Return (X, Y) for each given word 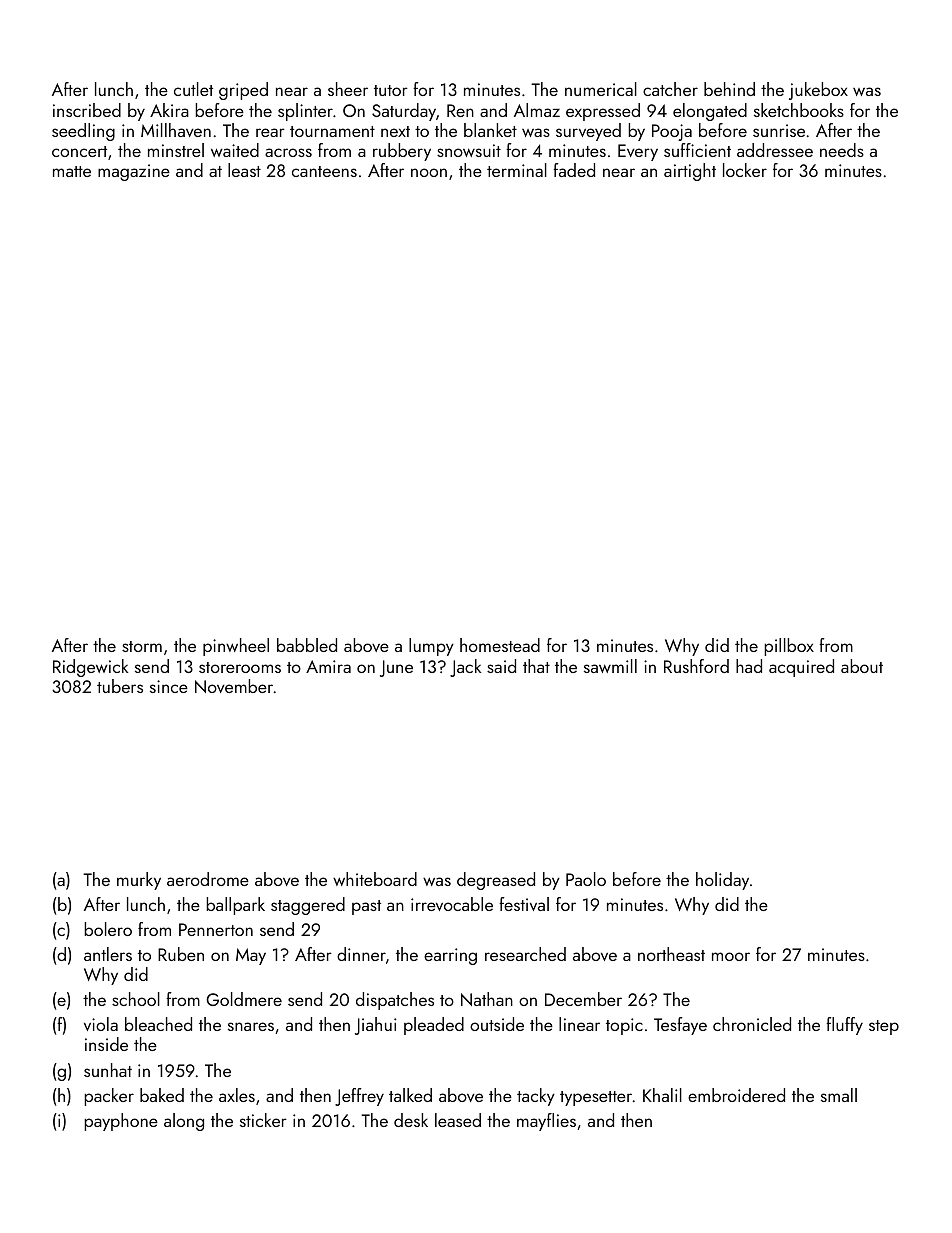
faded (574, 170)
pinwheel (236, 647)
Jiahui (375, 1026)
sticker (263, 1120)
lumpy (431, 647)
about (862, 666)
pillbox (789, 647)
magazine (134, 172)
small (839, 1095)
